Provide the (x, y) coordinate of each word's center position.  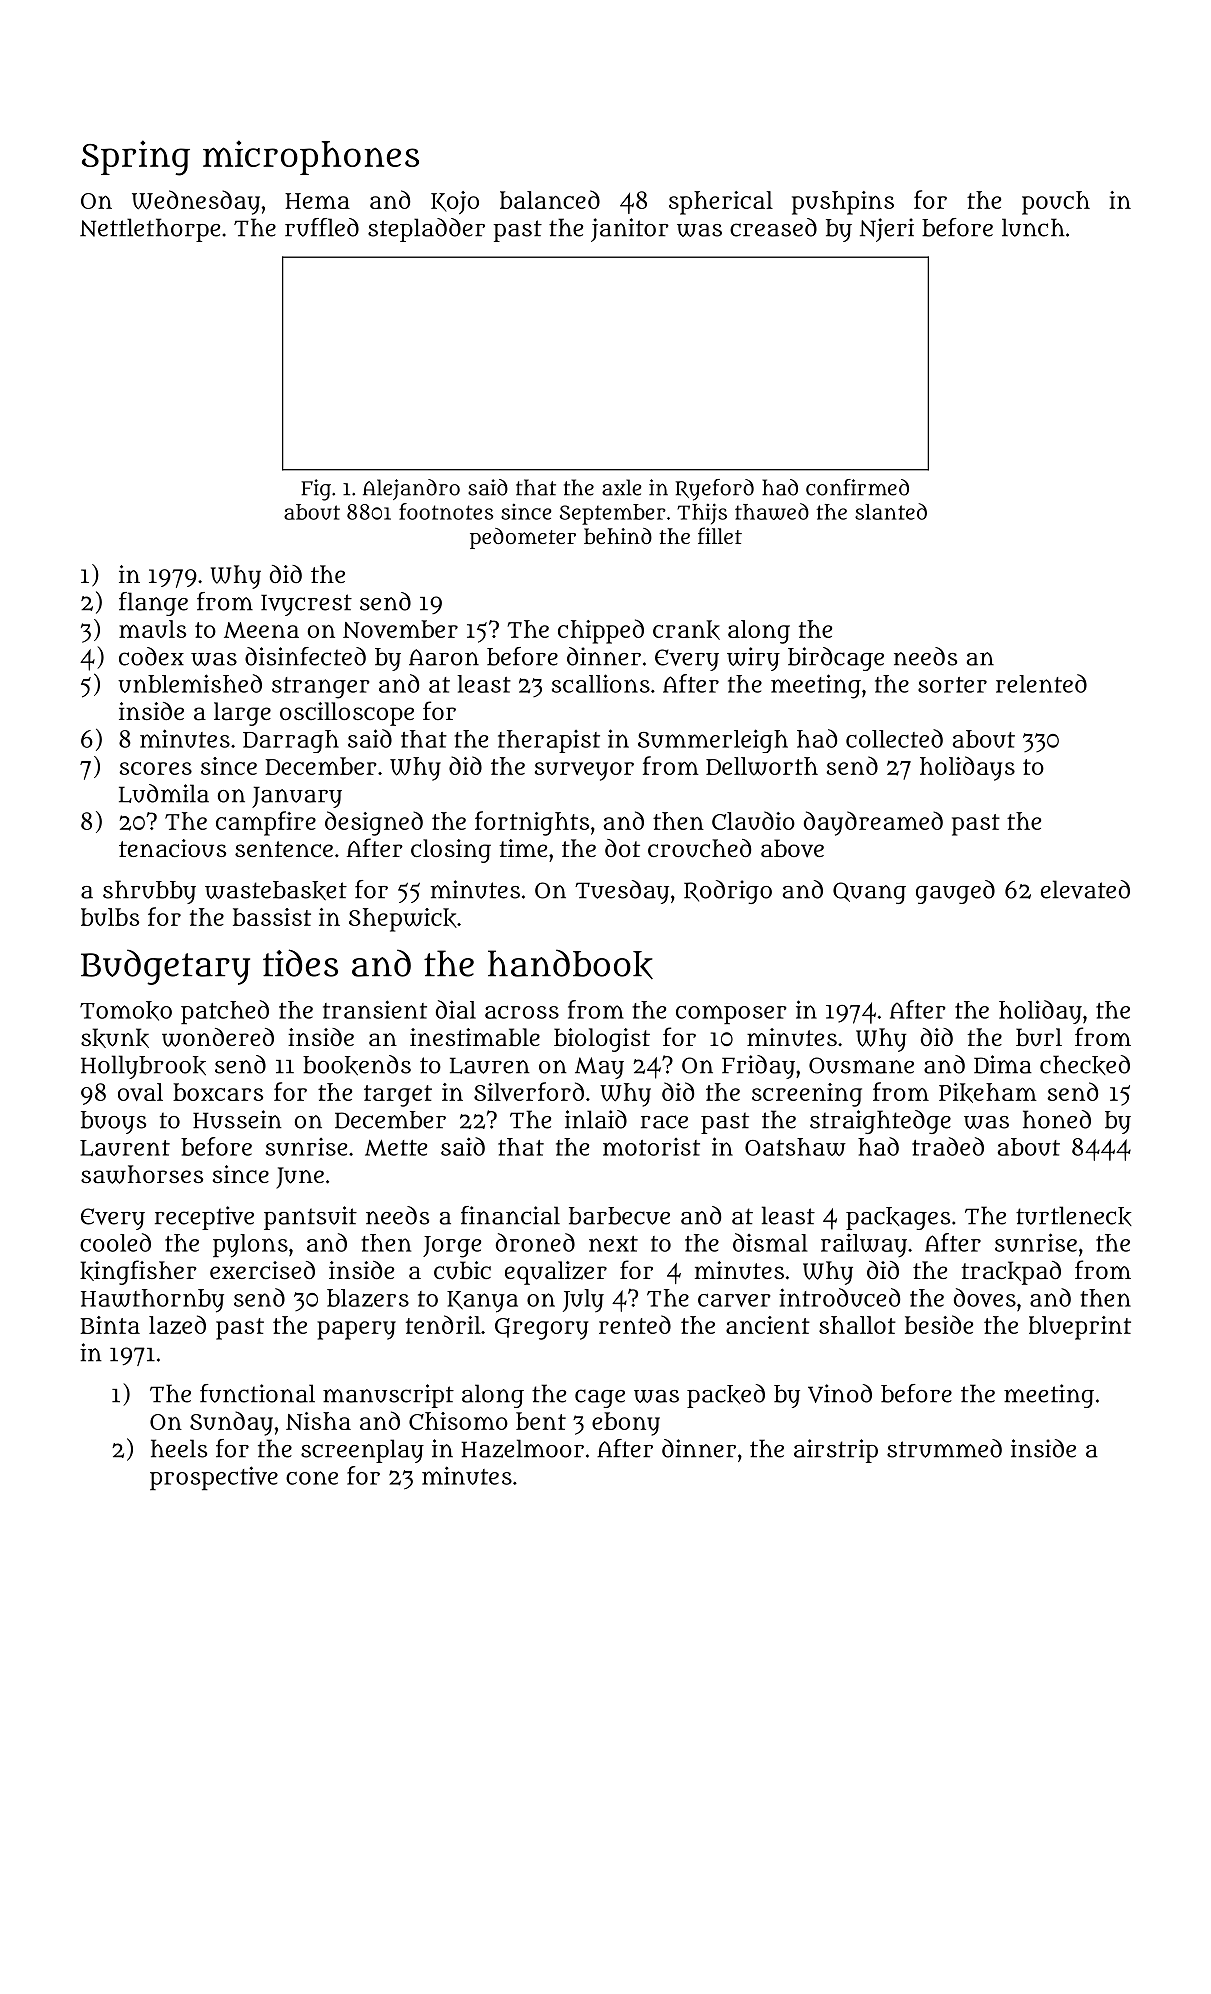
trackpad (1011, 1273)
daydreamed (873, 823)
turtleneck (1074, 1216)
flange (153, 604)
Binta (110, 1325)
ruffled (322, 227)
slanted (891, 511)
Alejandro (411, 489)
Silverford (529, 1091)
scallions (601, 683)
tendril (443, 1324)
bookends (357, 1065)
